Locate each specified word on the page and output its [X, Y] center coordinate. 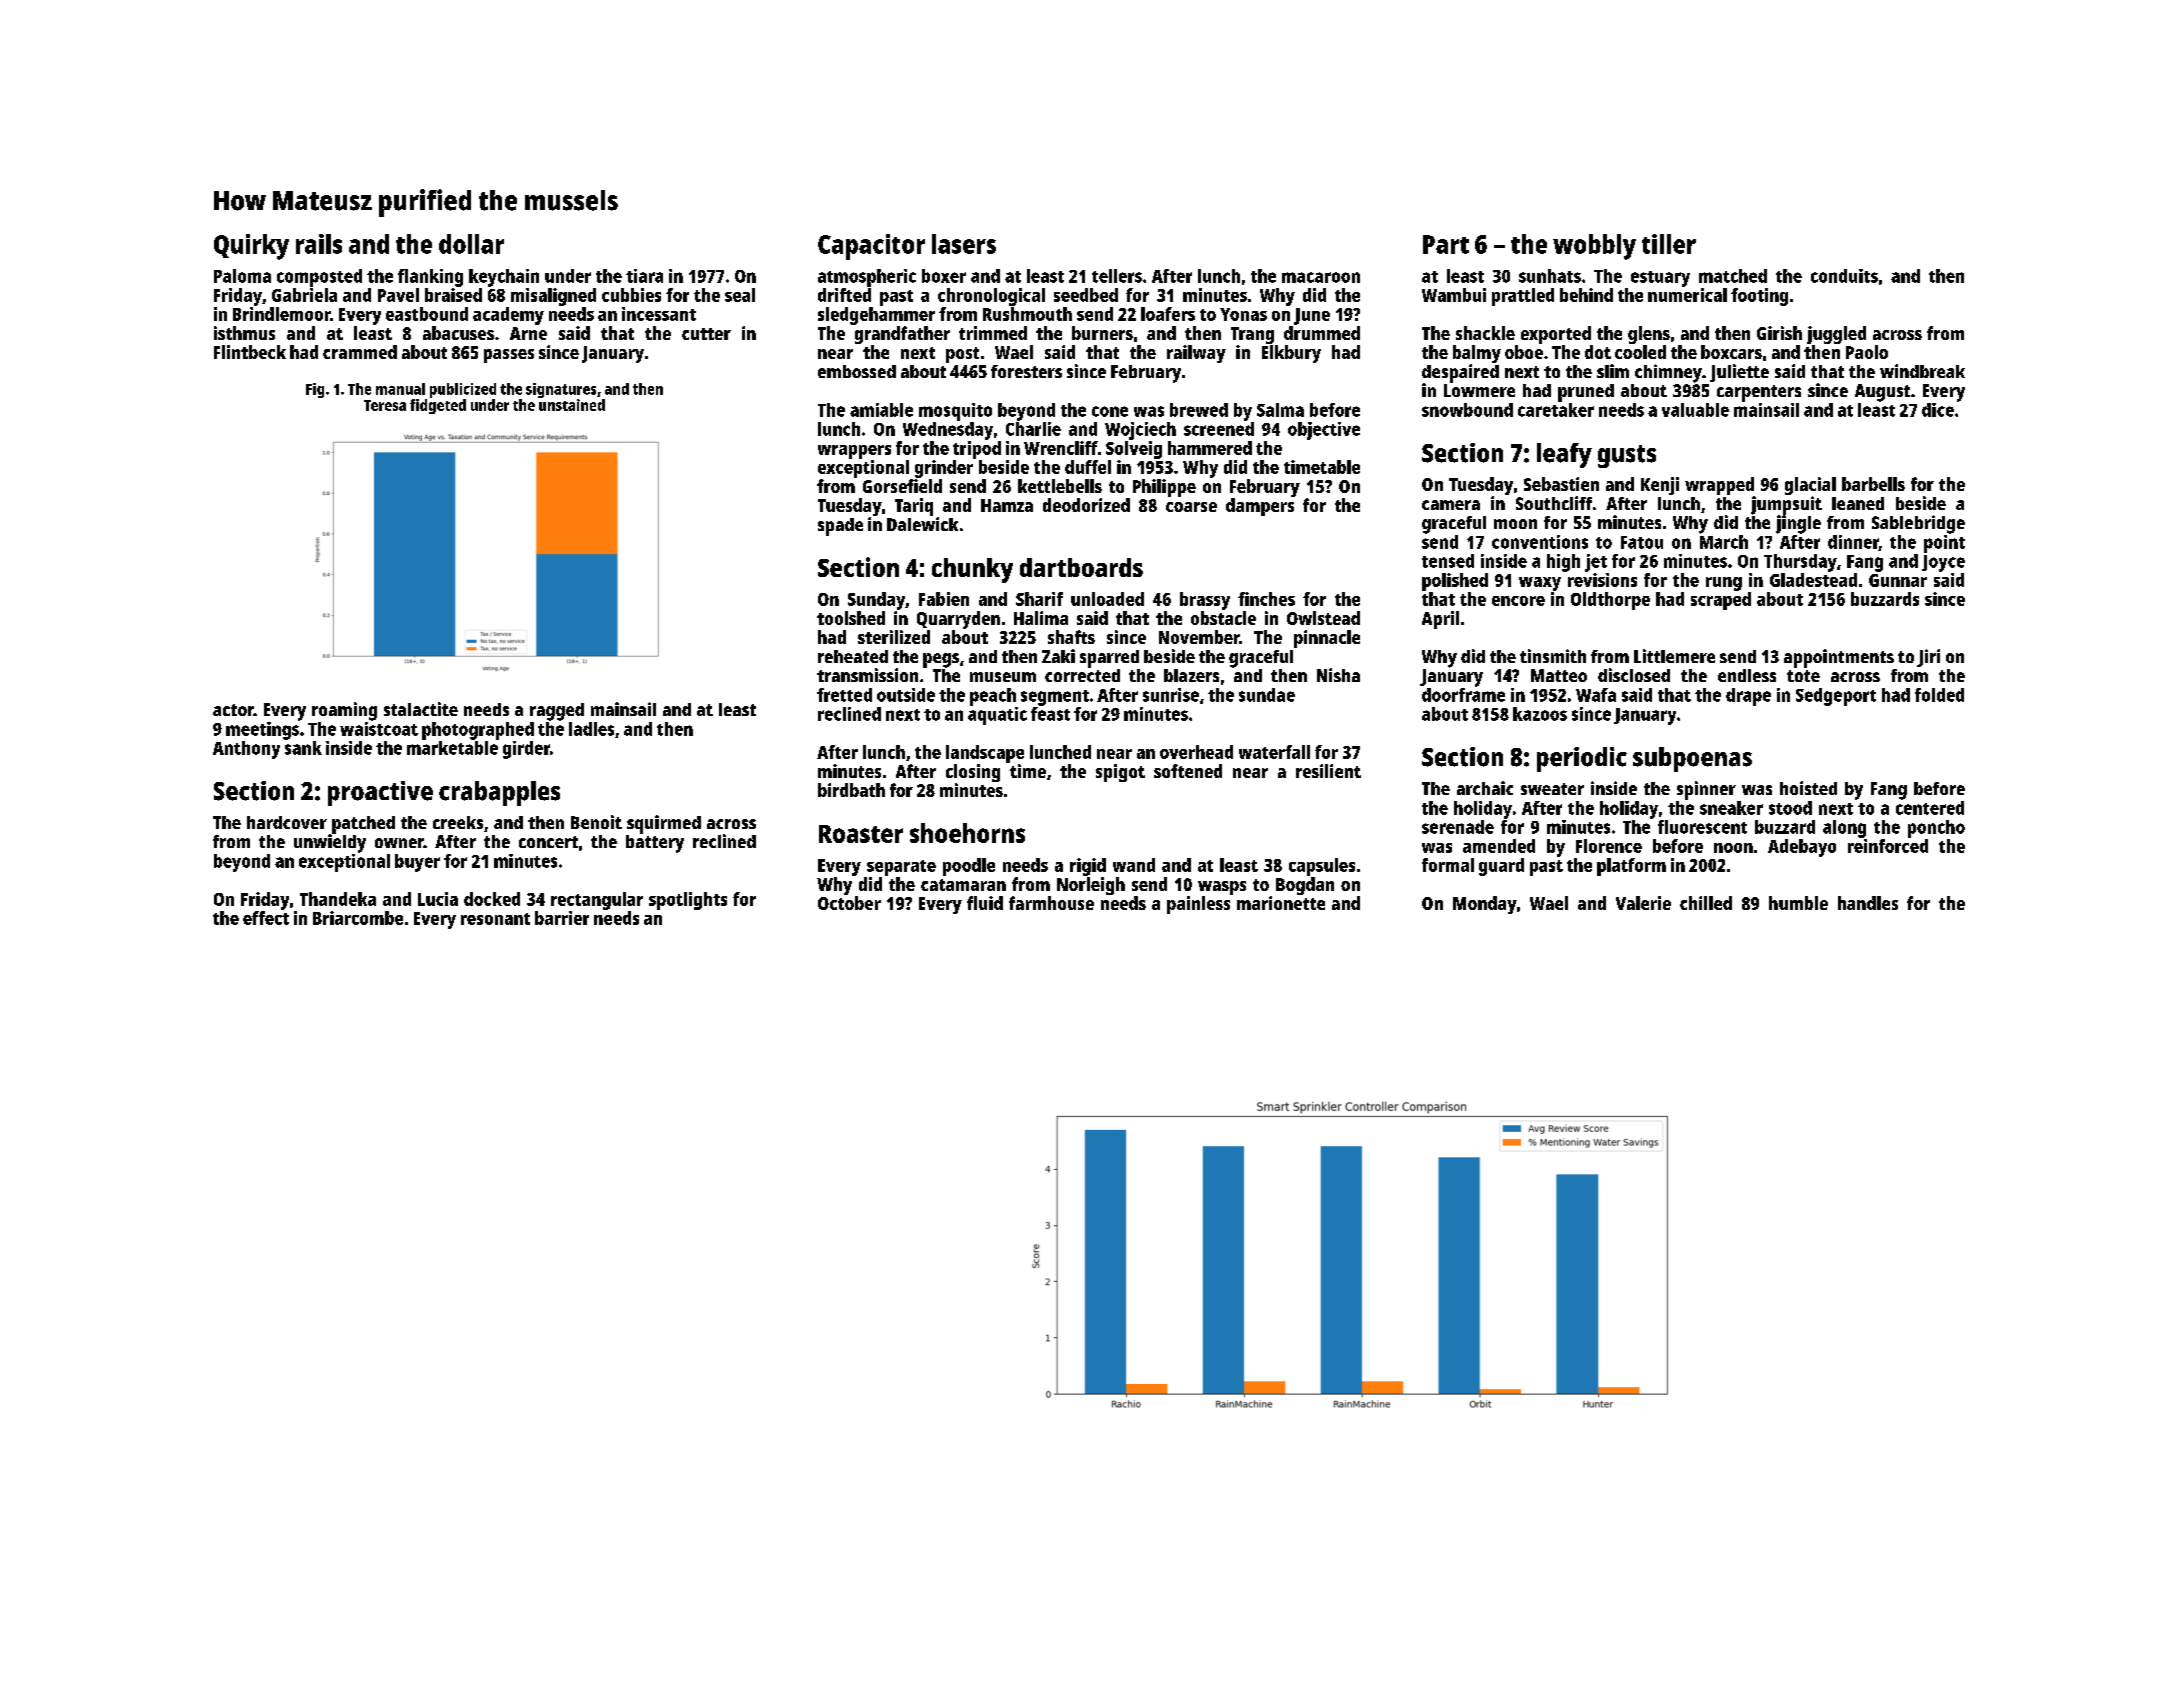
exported [1556, 335]
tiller [1669, 244]
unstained [572, 405]
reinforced [1888, 846]
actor [233, 710]
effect [266, 918]
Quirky [251, 247]
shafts [1071, 637]
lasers [964, 244]
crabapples [499, 793]
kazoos [1540, 714]
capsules [1322, 867]
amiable [881, 410]
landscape [985, 754]
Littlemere [1674, 656]
